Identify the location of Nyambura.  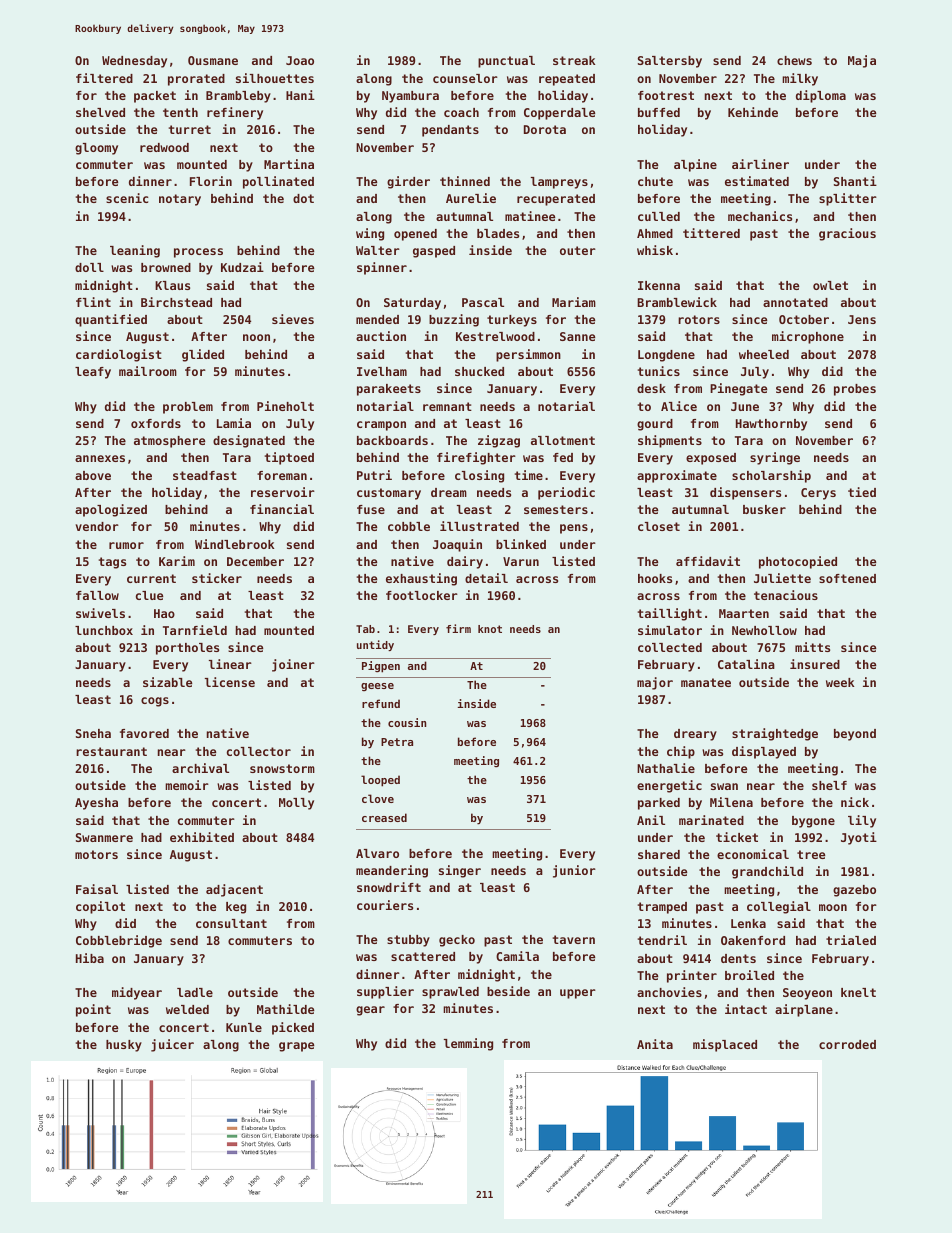
(410, 97).
